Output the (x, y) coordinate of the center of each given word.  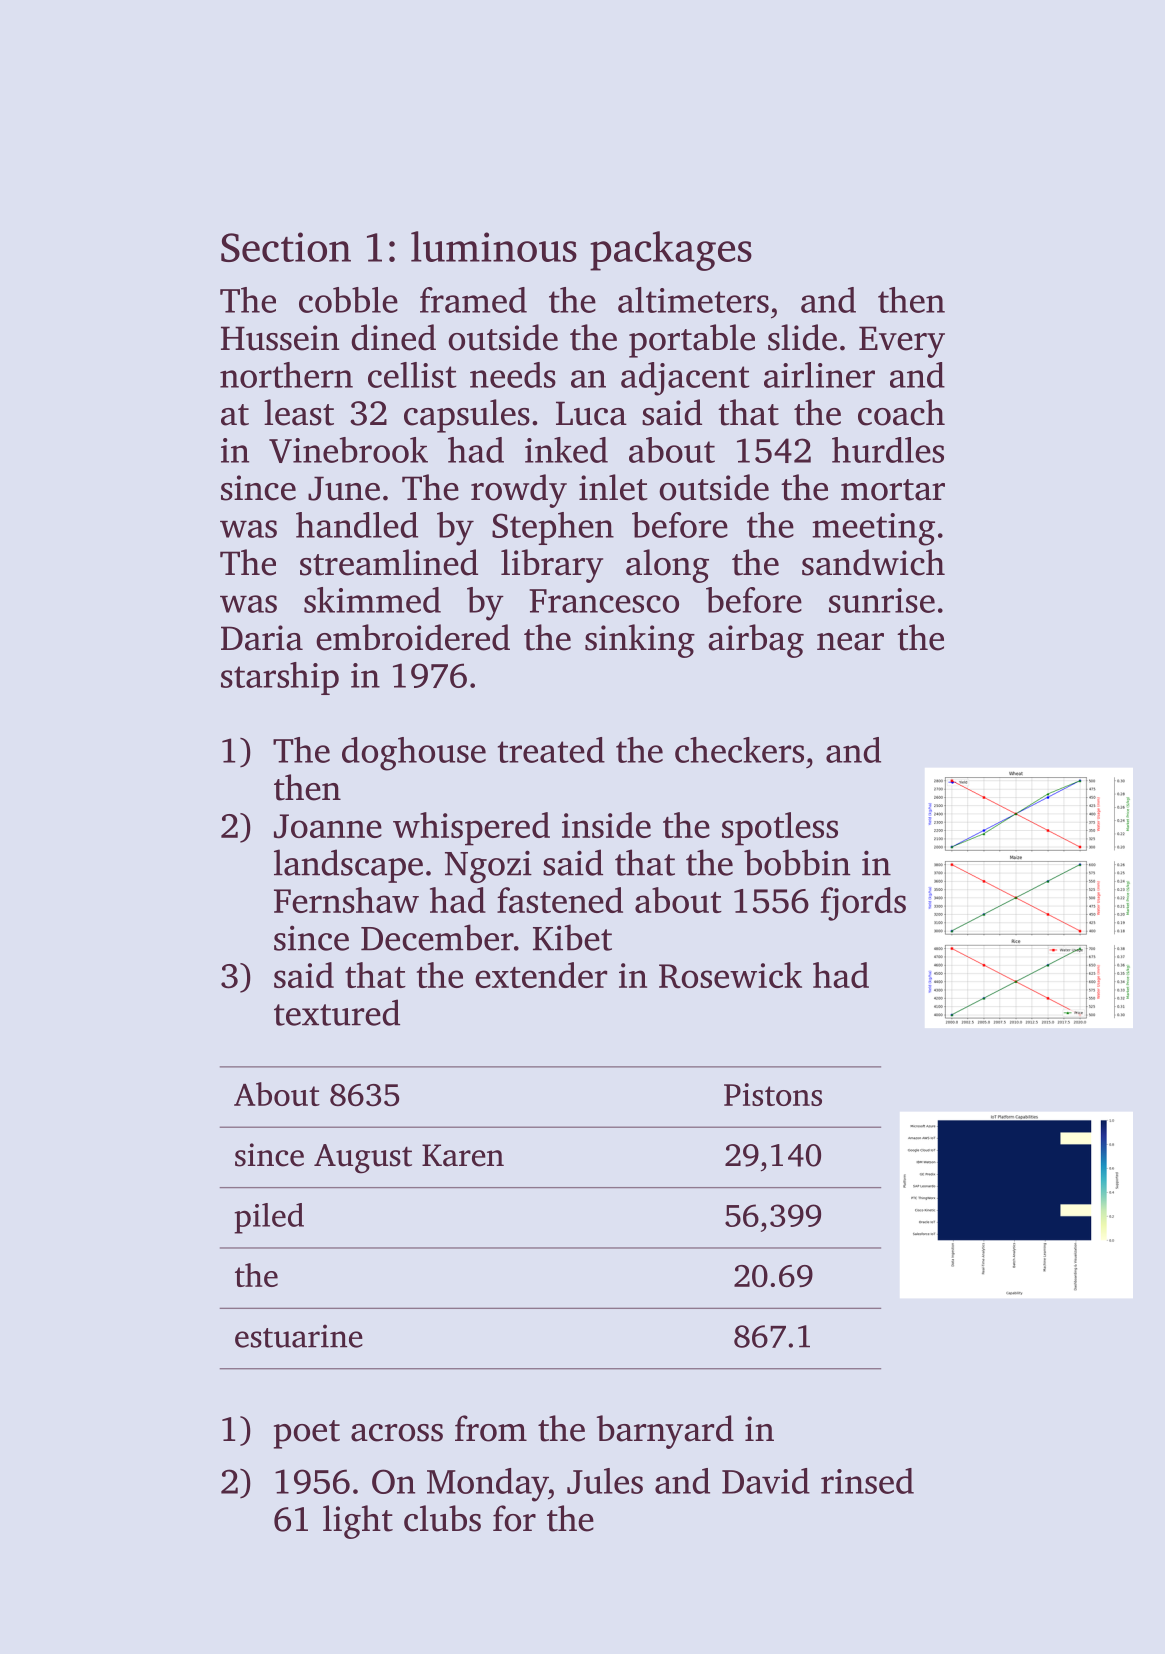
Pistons (773, 1094)
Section (286, 247)
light (358, 1522)
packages (671, 251)
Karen (463, 1155)
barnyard (665, 1432)
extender (541, 975)
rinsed (867, 1481)
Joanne (328, 826)
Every (902, 342)
